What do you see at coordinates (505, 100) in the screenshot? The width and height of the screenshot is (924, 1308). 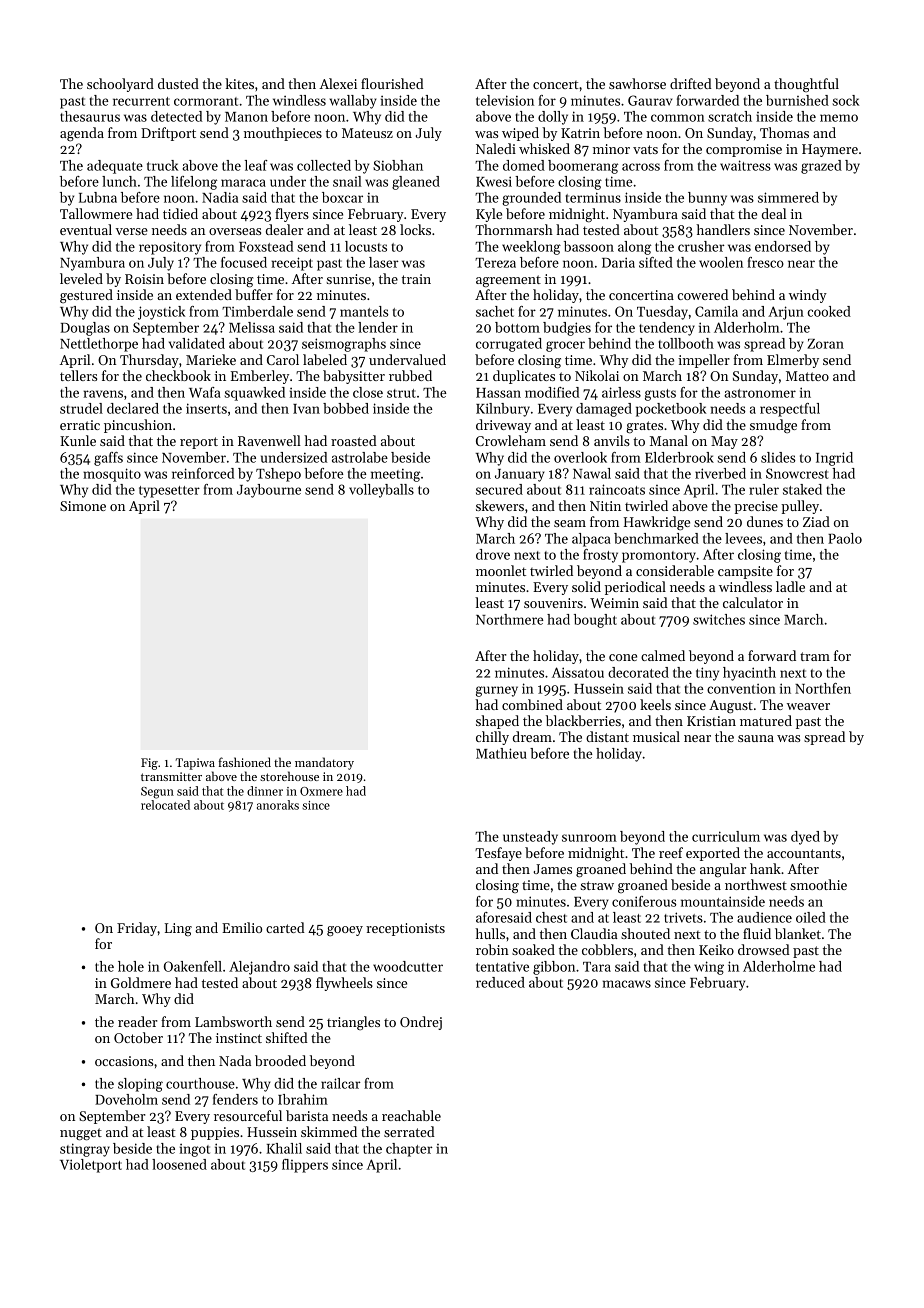 I see `television` at bounding box center [505, 100].
